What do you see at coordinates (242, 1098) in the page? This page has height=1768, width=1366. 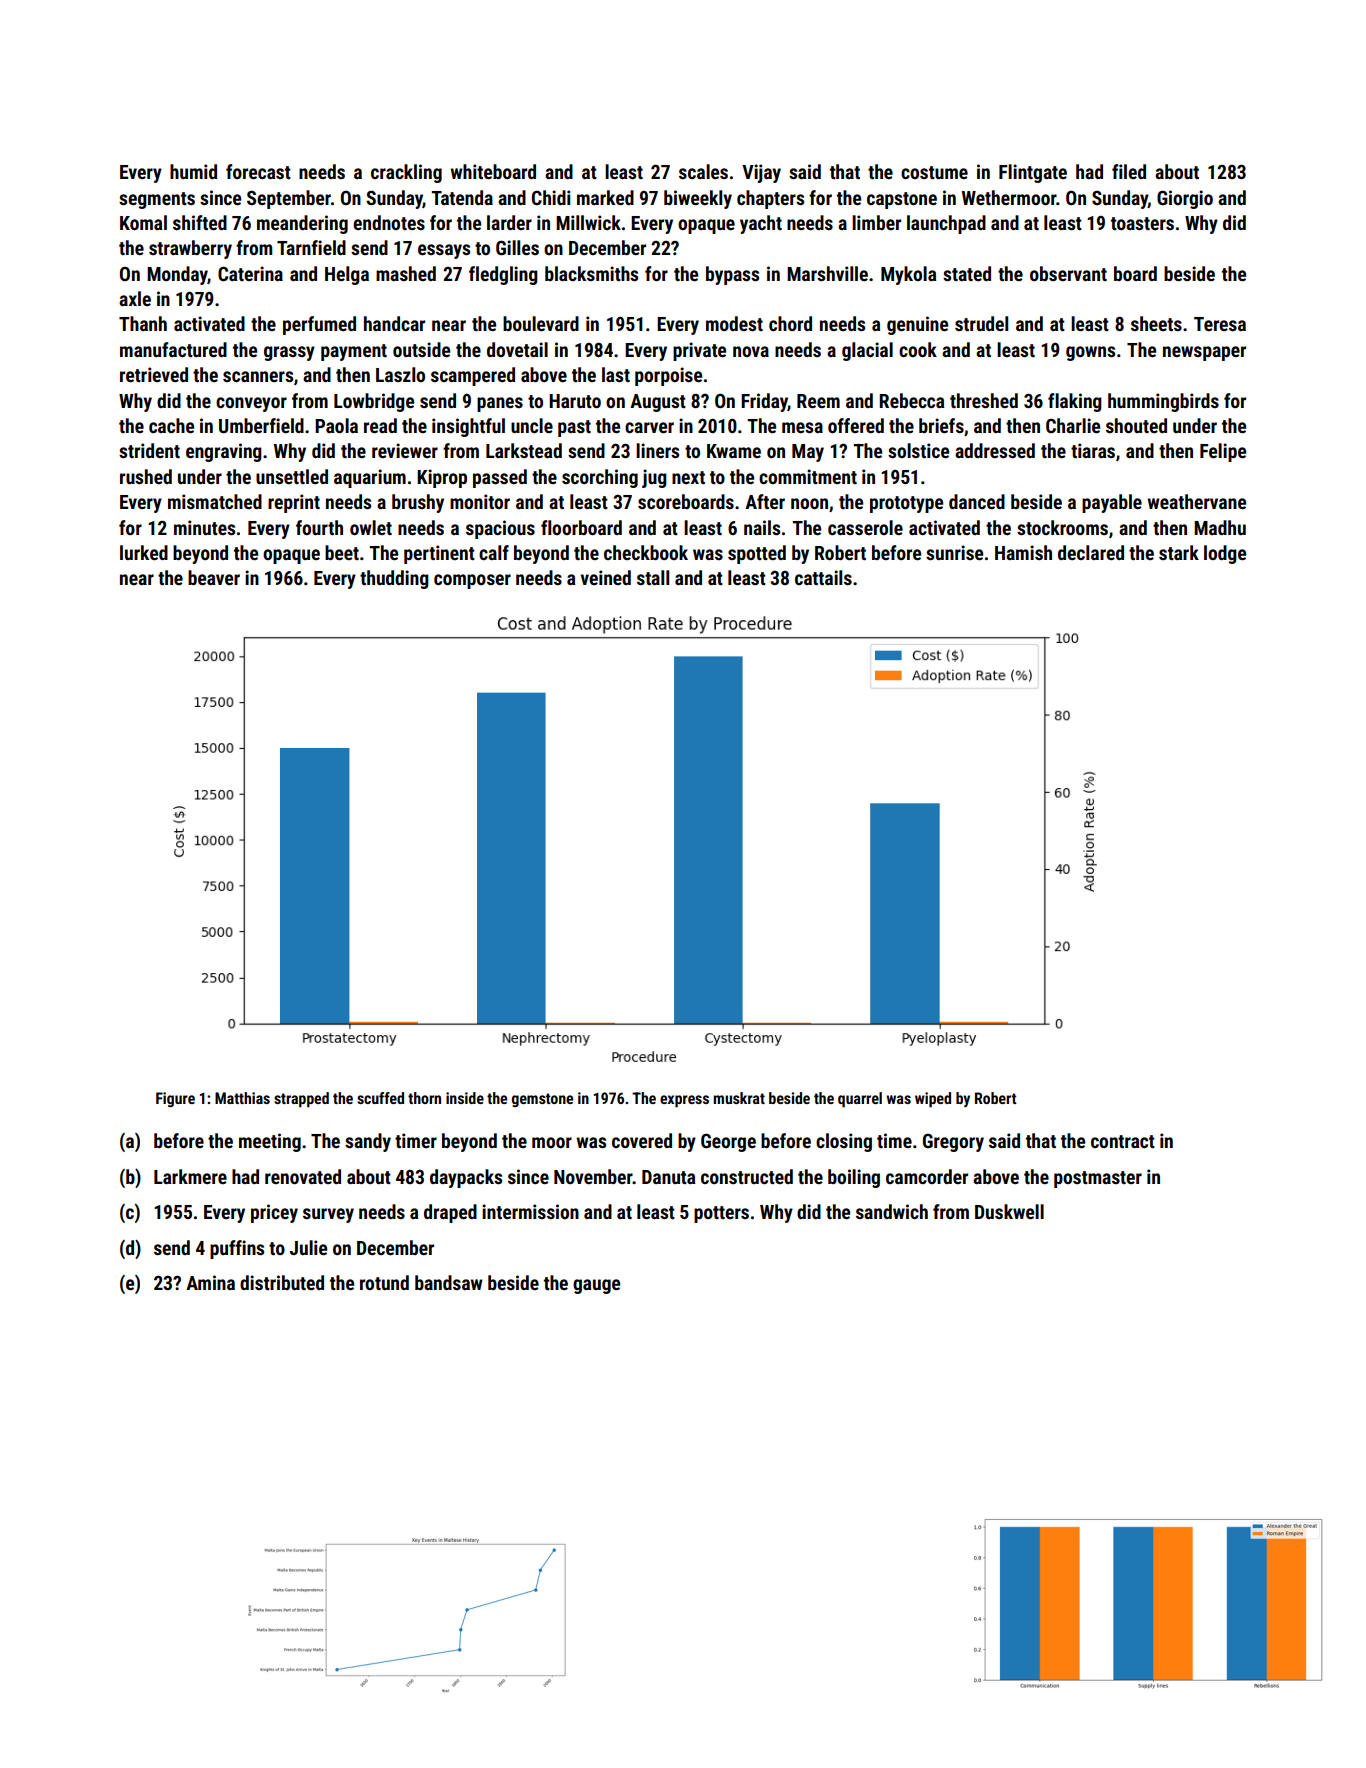 I see `Matthias` at bounding box center [242, 1098].
